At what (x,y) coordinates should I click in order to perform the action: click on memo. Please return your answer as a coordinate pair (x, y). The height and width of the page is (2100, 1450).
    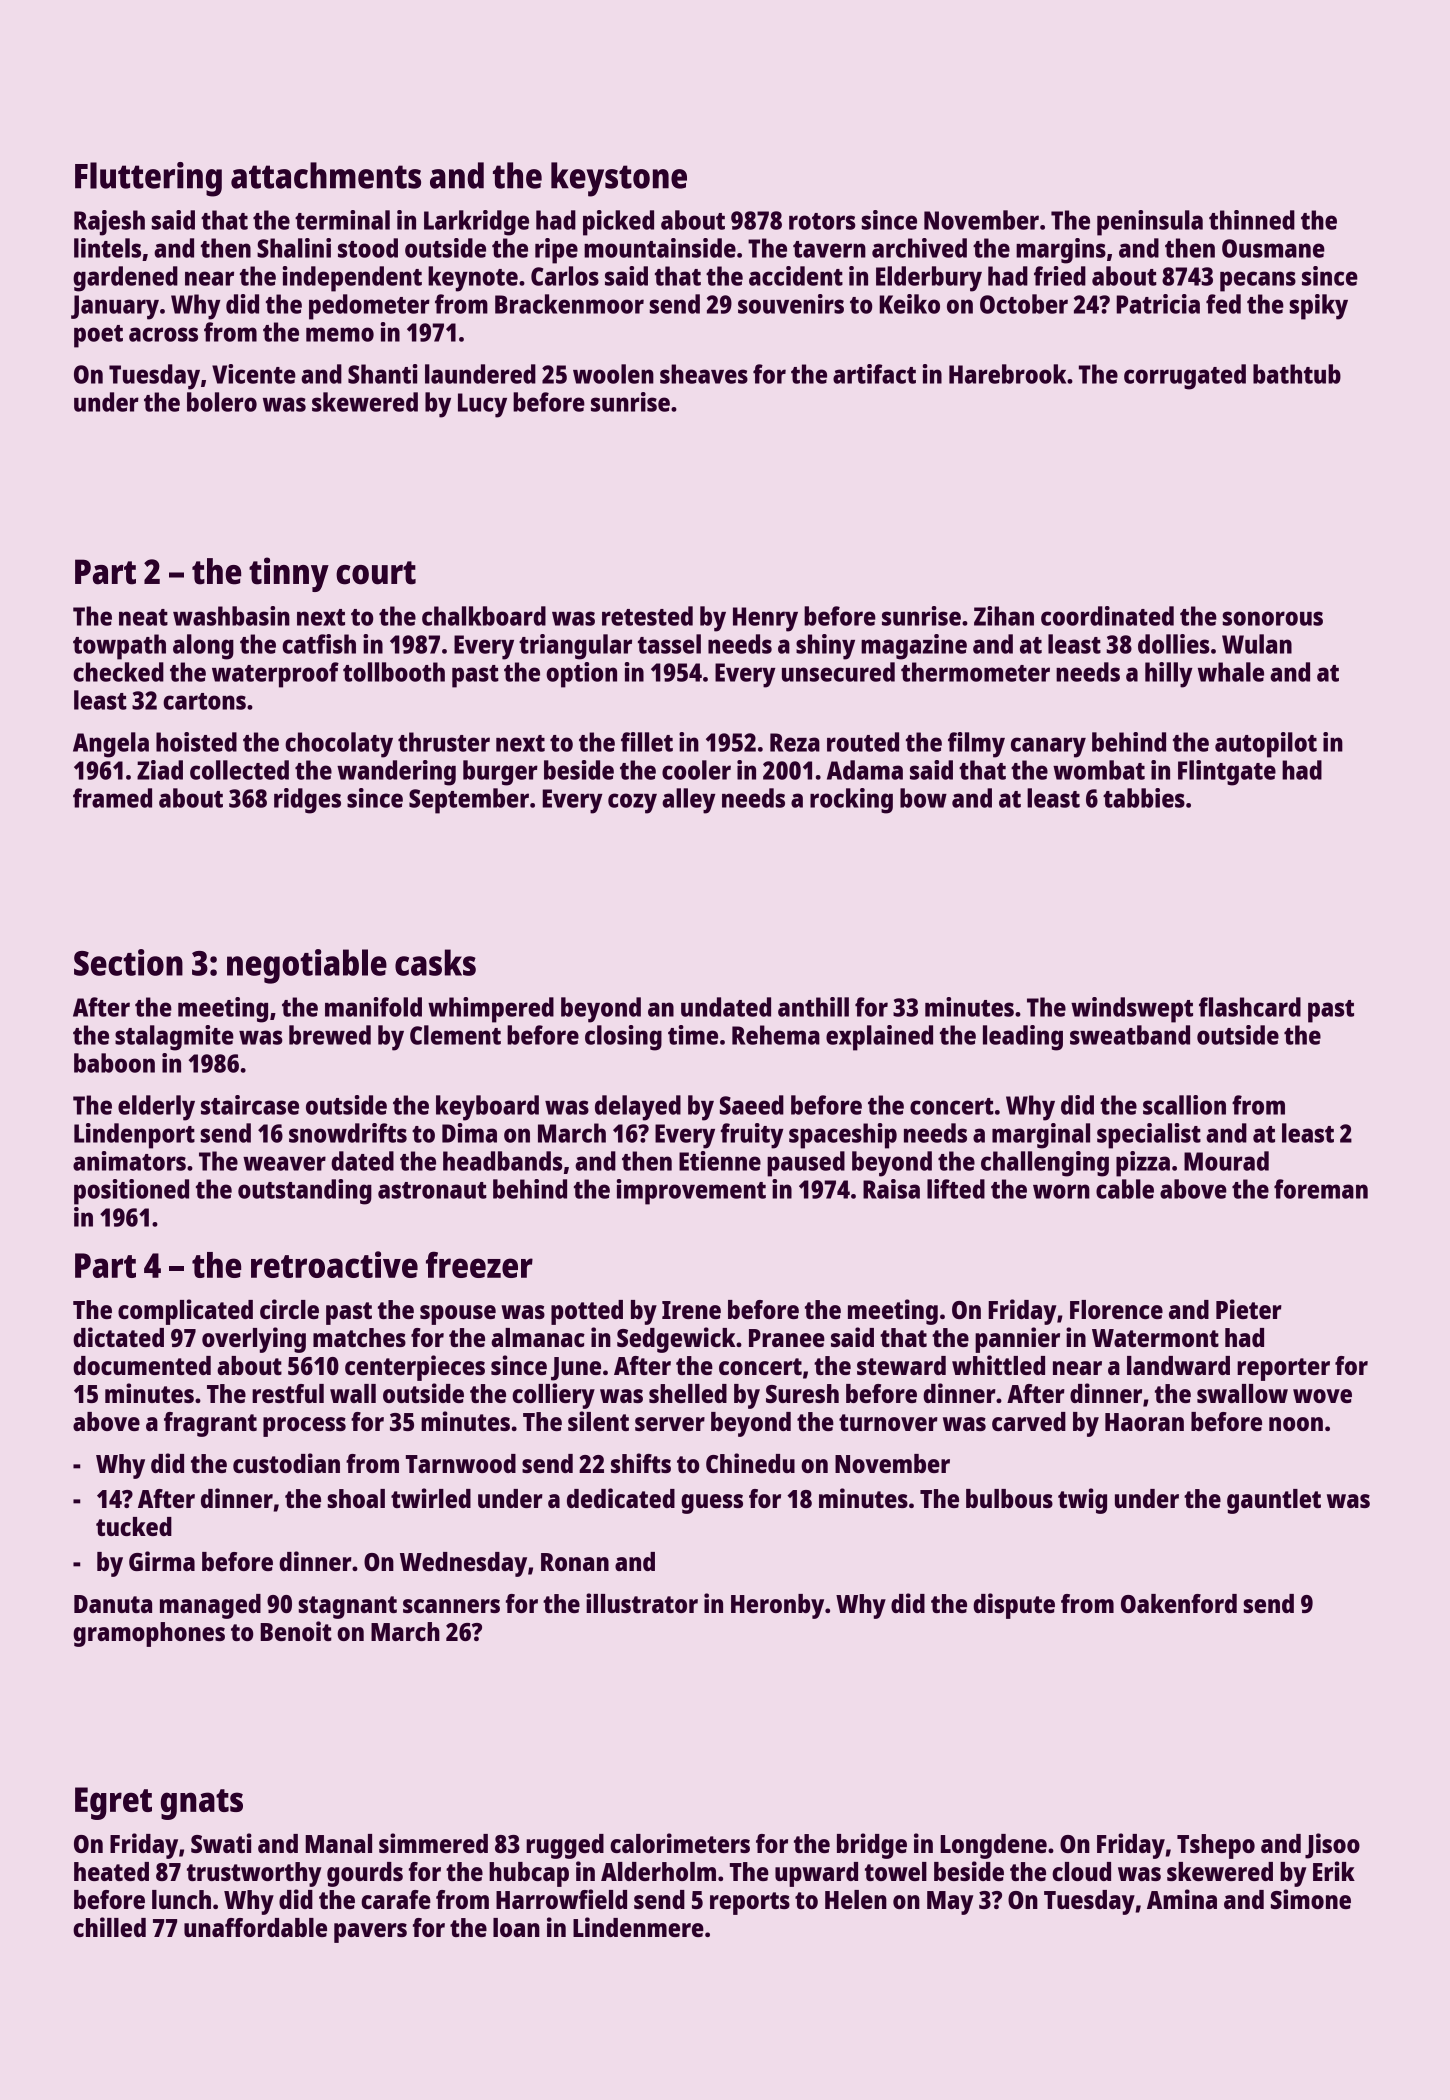
    Looking at the image, I should click on (340, 334).
